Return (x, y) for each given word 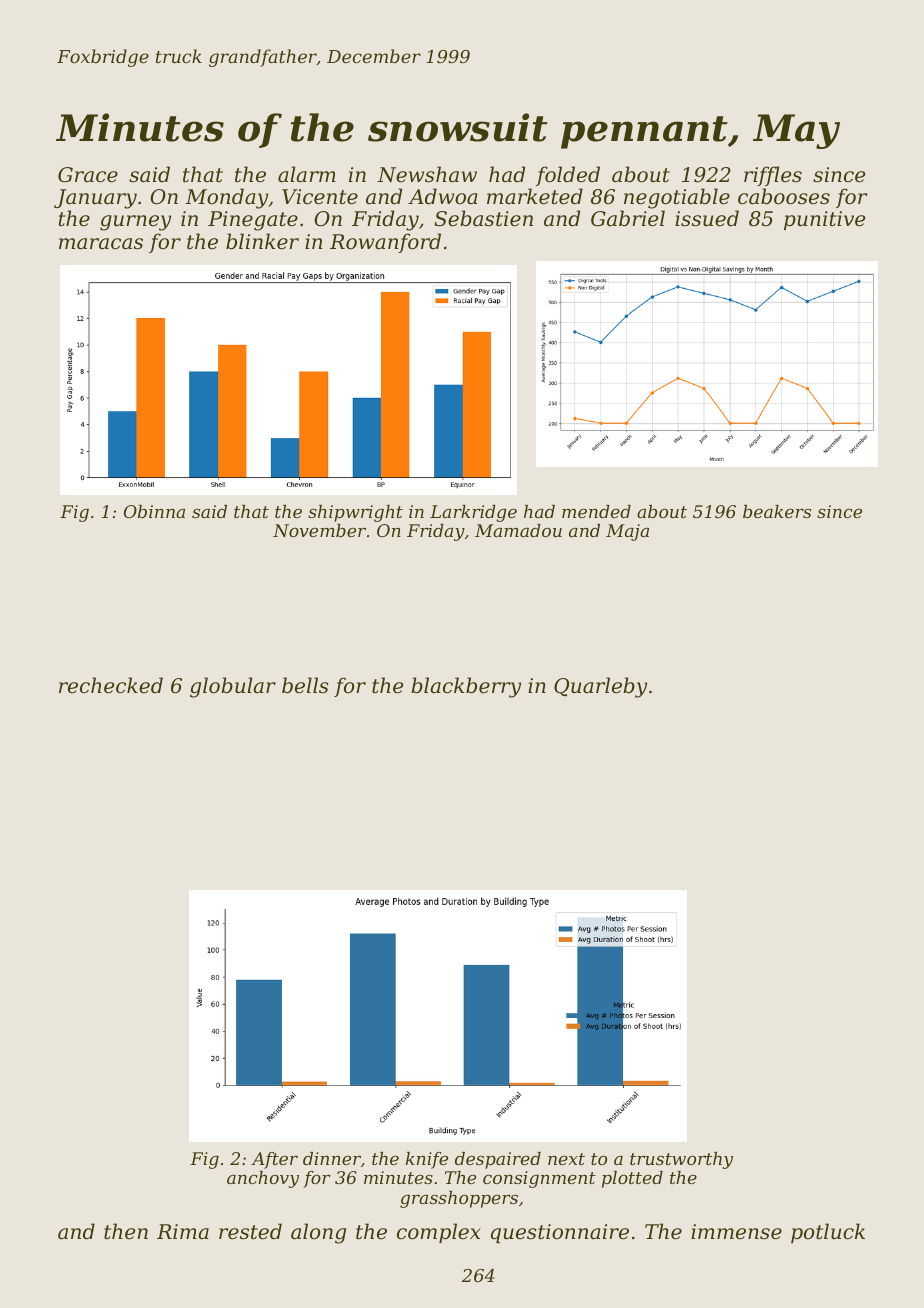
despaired (498, 1160)
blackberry (466, 687)
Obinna (154, 511)
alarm (307, 174)
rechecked (111, 685)
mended (596, 511)
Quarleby (600, 687)
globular (233, 687)
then (126, 1231)
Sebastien (483, 218)
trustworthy (681, 1160)
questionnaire (560, 1233)
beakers (777, 511)
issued (707, 218)
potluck (828, 1233)
